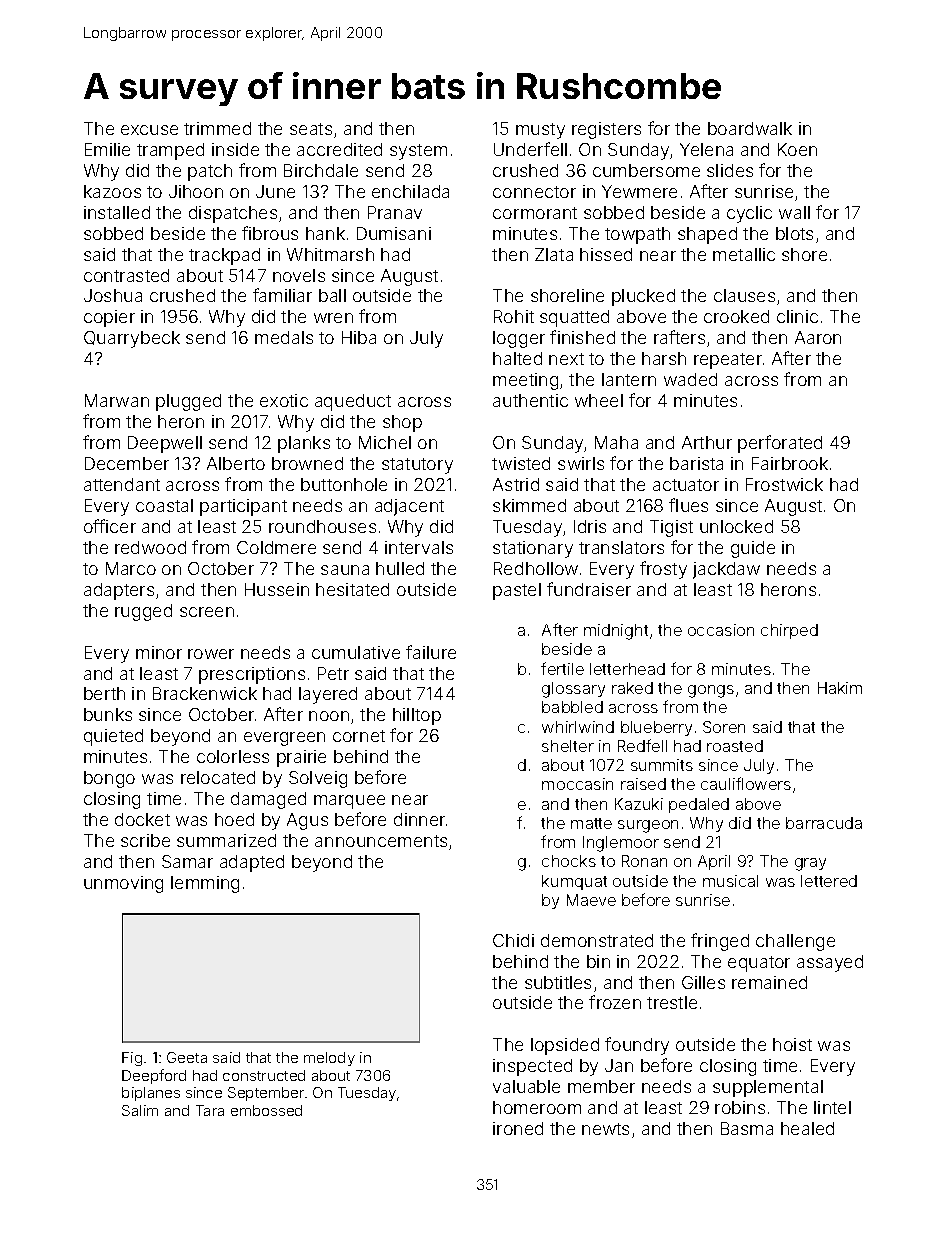  I want to click on barracuda, so click(824, 823).
